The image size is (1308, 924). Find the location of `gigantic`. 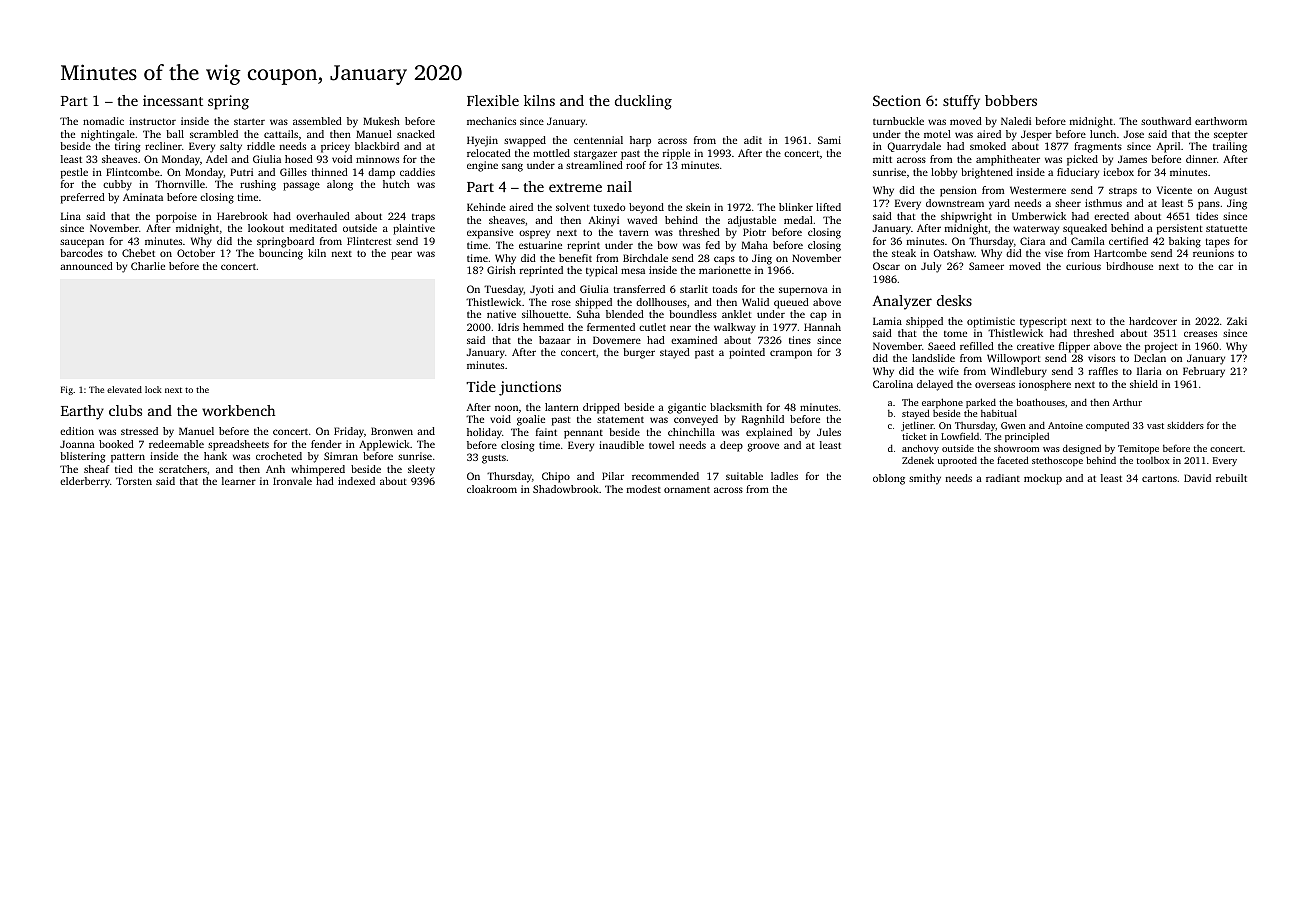

gigantic is located at coordinates (687, 408).
